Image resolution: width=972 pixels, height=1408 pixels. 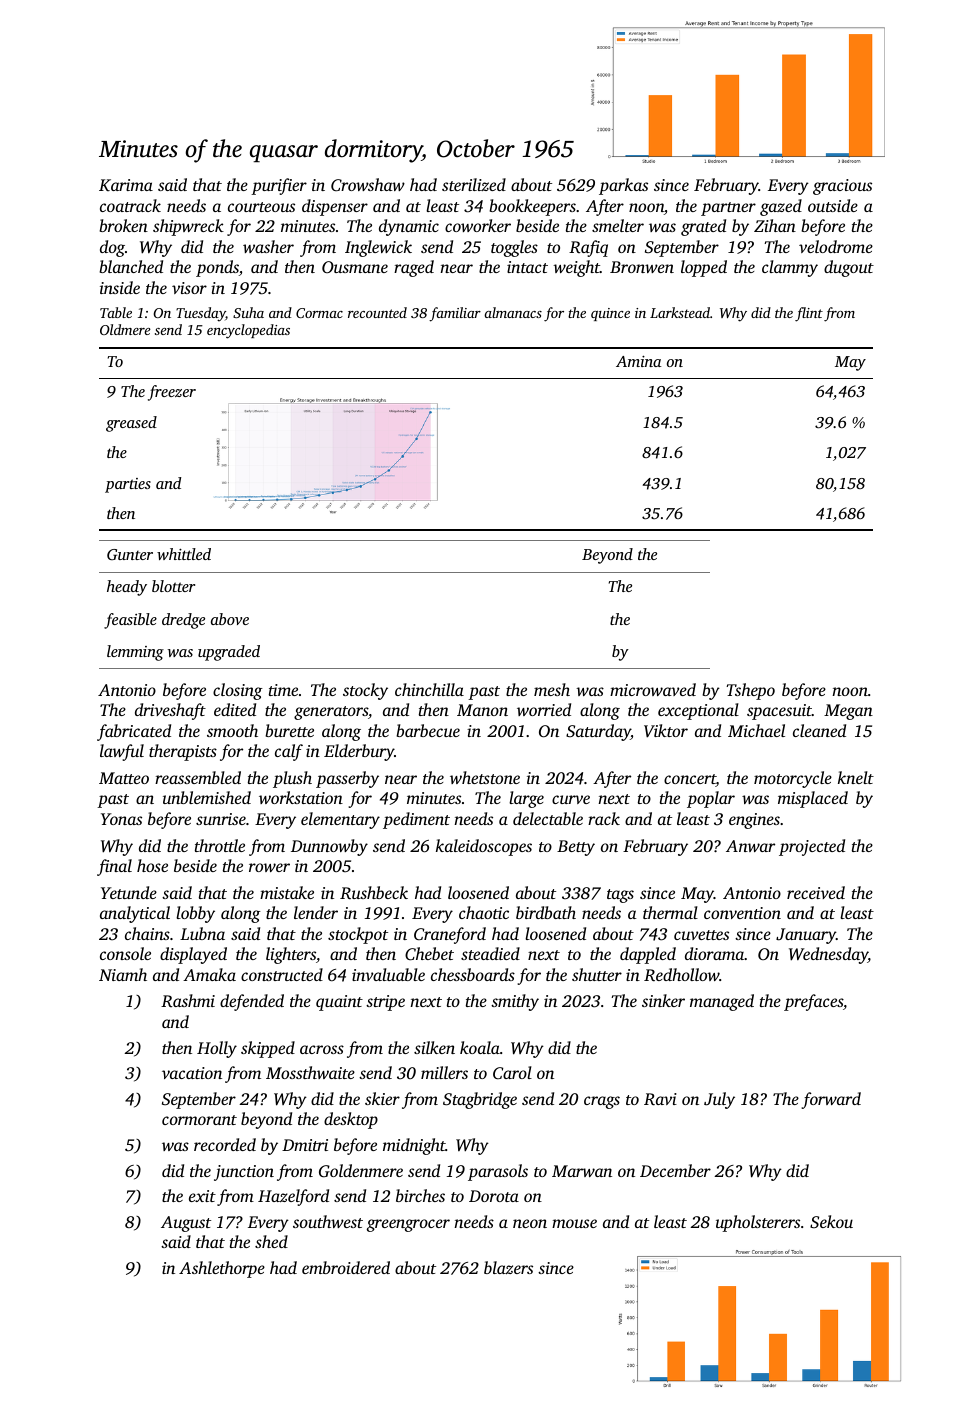 I want to click on crags, so click(x=602, y=1102).
